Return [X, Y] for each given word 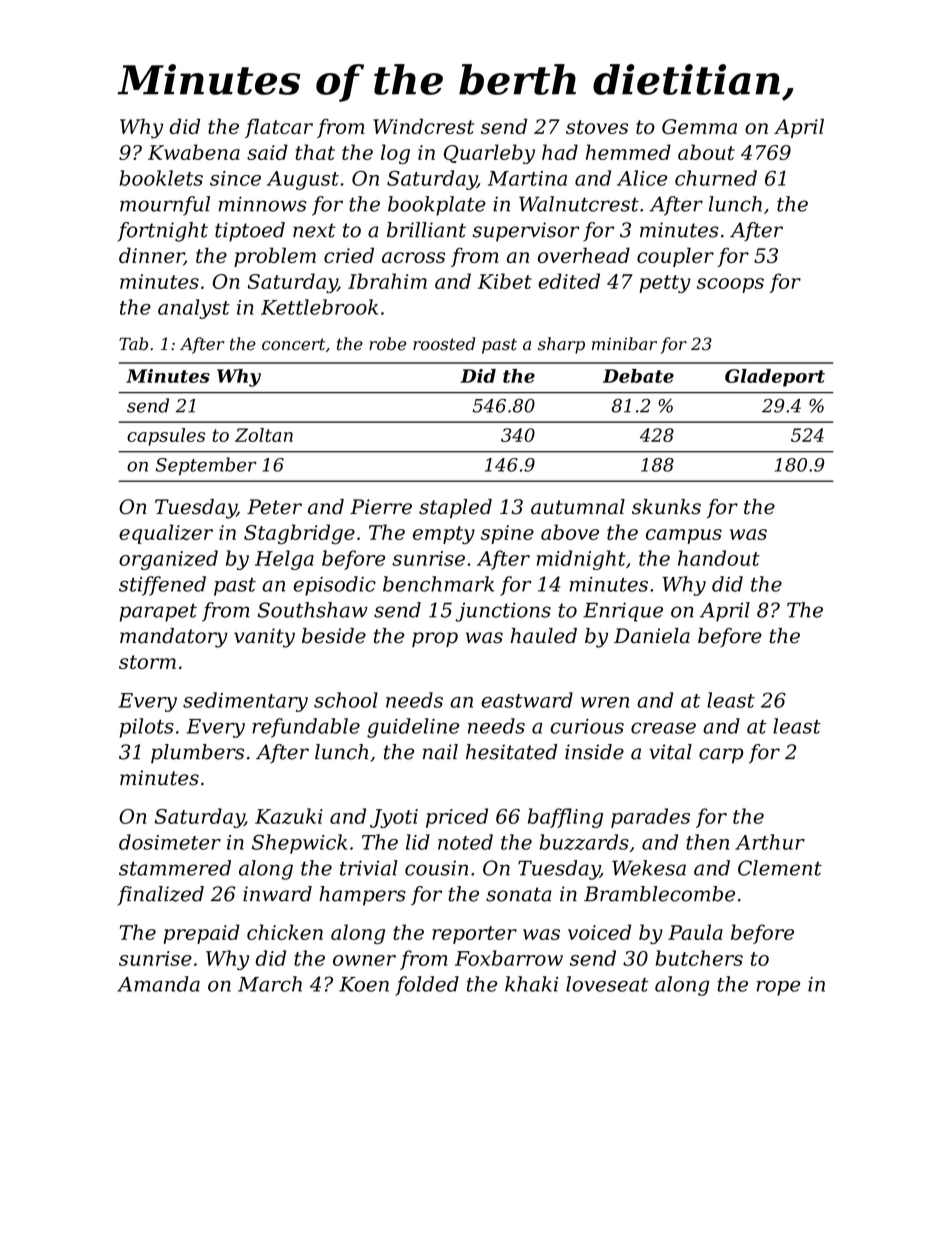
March [270, 984]
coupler [675, 257]
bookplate [437, 206]
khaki [531, 984]
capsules [166, 437]
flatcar [279, 128]
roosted [444, 344]
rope [778, 988]
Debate [638, 376]
